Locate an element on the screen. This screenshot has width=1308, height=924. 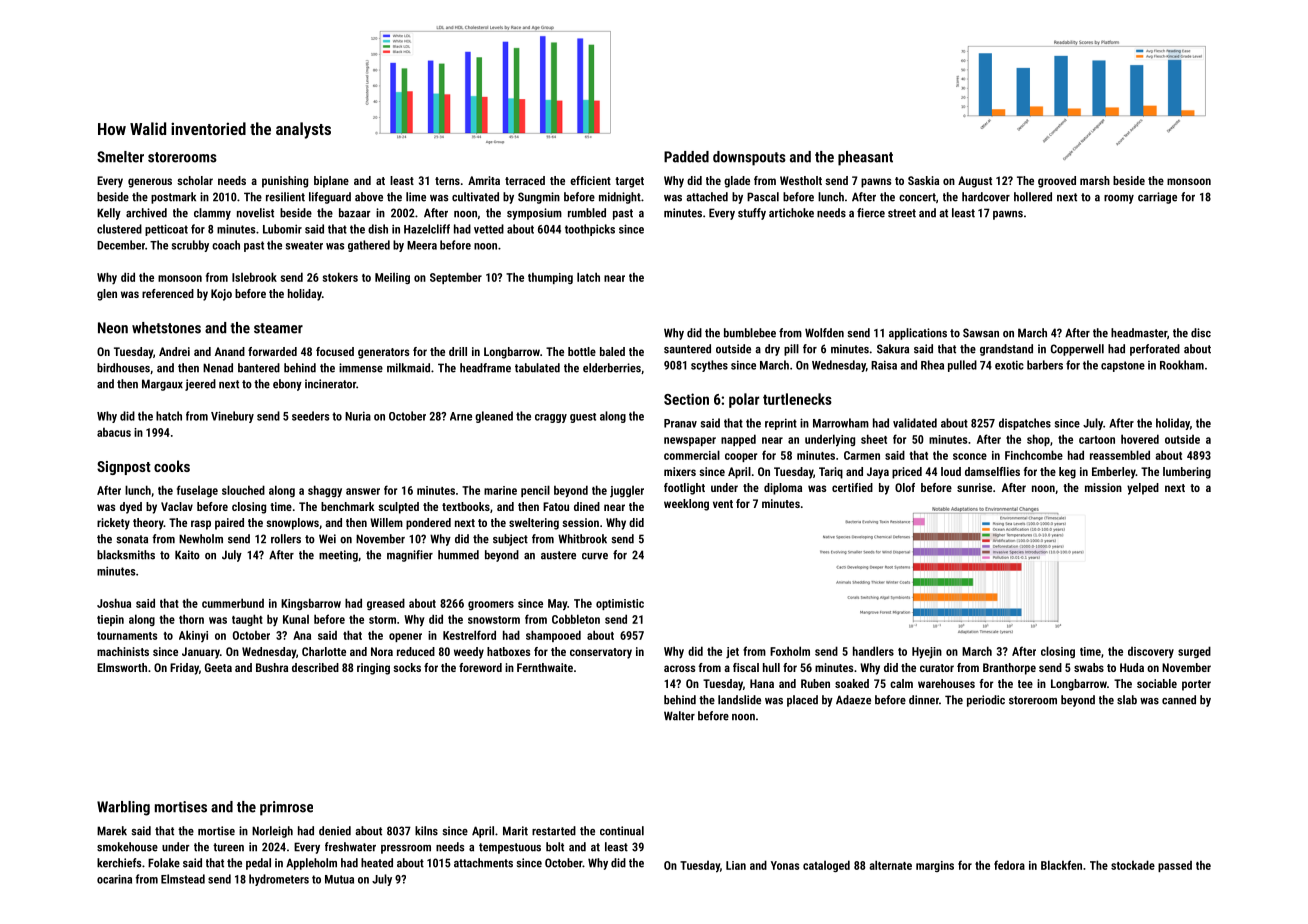
downspouts is located at coordinates (749, 158).
